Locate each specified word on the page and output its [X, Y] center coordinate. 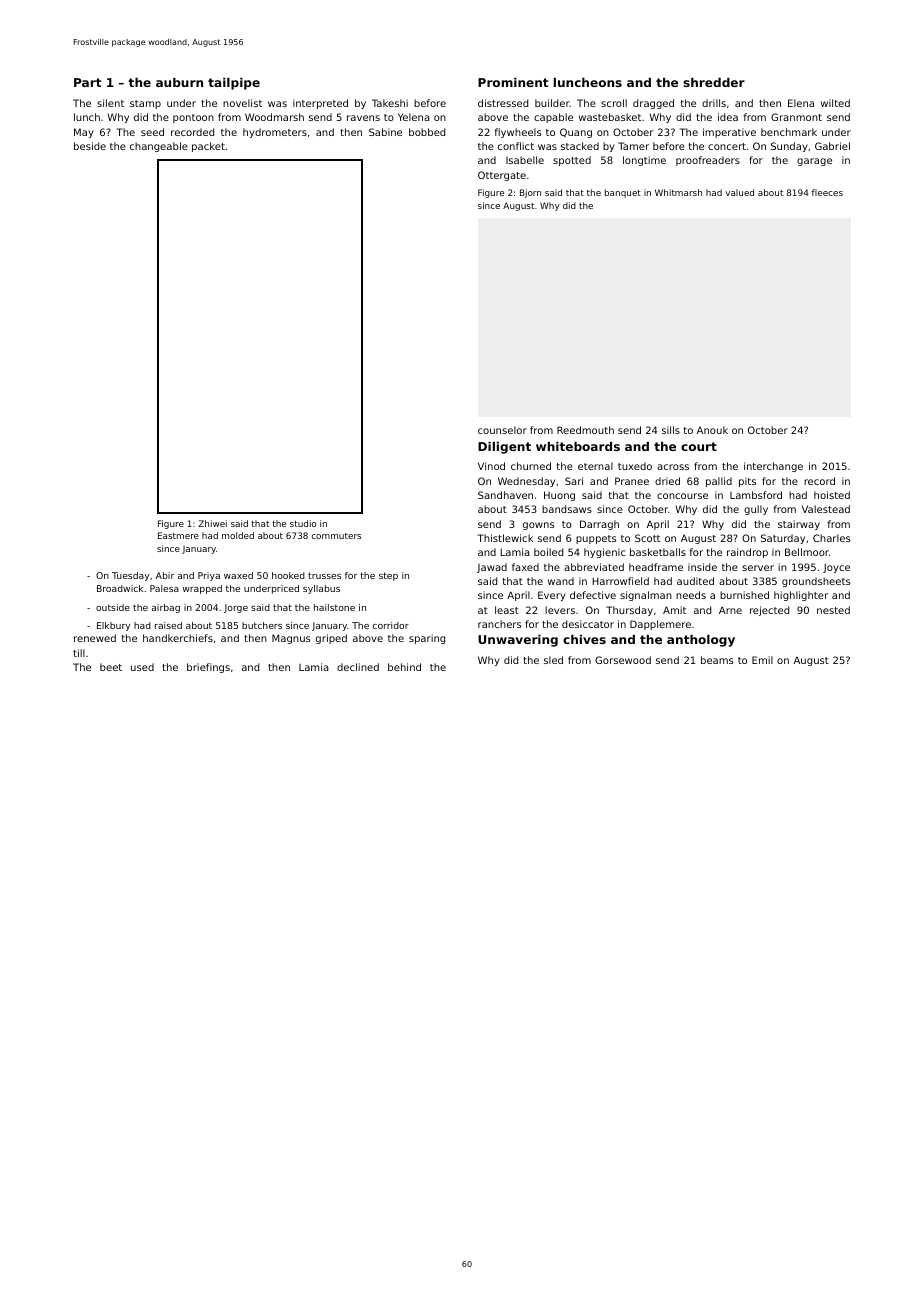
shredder [714, 82]
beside [90, 146]
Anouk [712, 430]
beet [111, 667]
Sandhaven [505, 495]
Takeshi [390, 103]
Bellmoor [807, 552]
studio [303, 523]
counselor [502, 430]
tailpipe [234, 84]
